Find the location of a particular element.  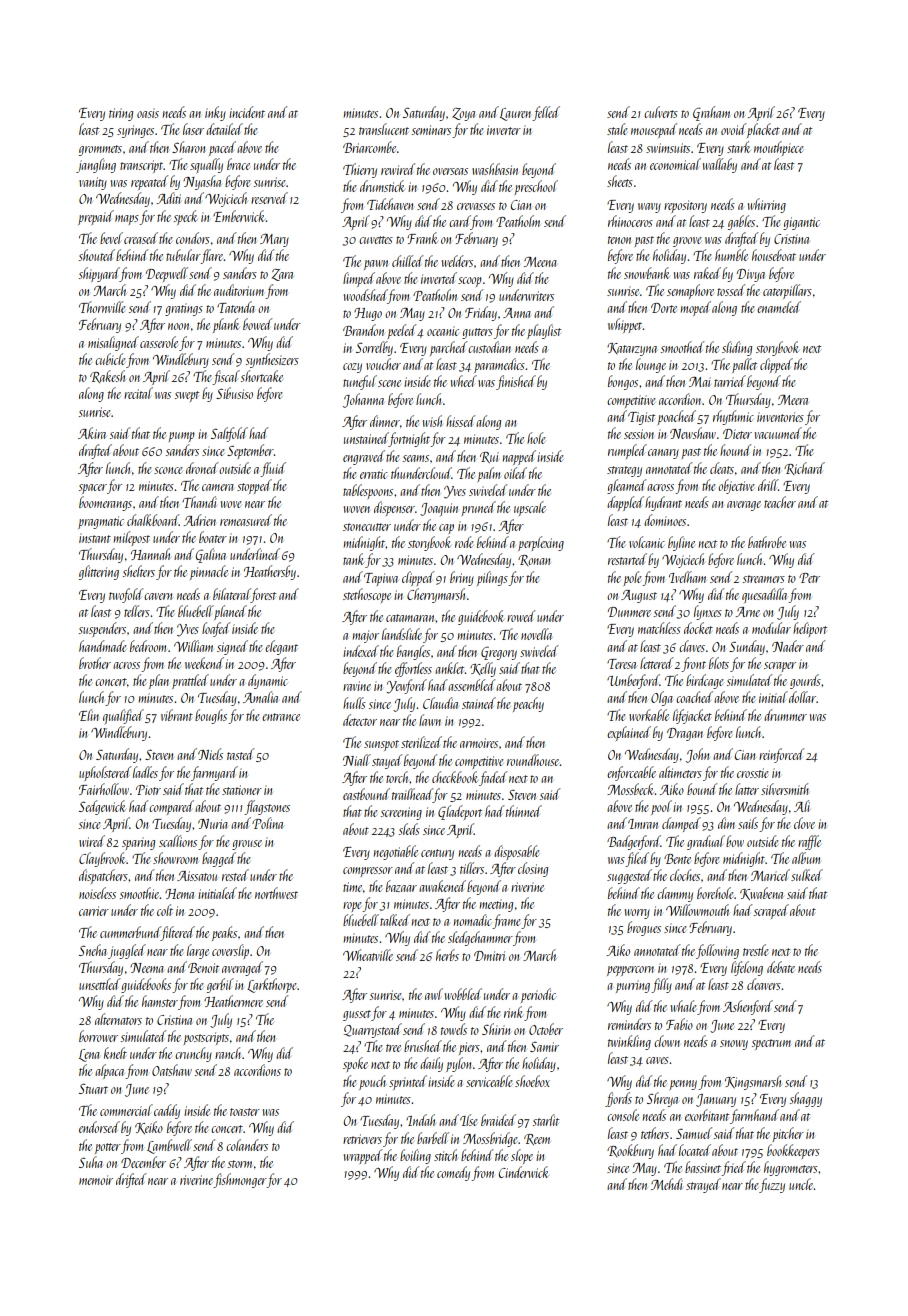

culverts is located at coordinates (661, 112).
